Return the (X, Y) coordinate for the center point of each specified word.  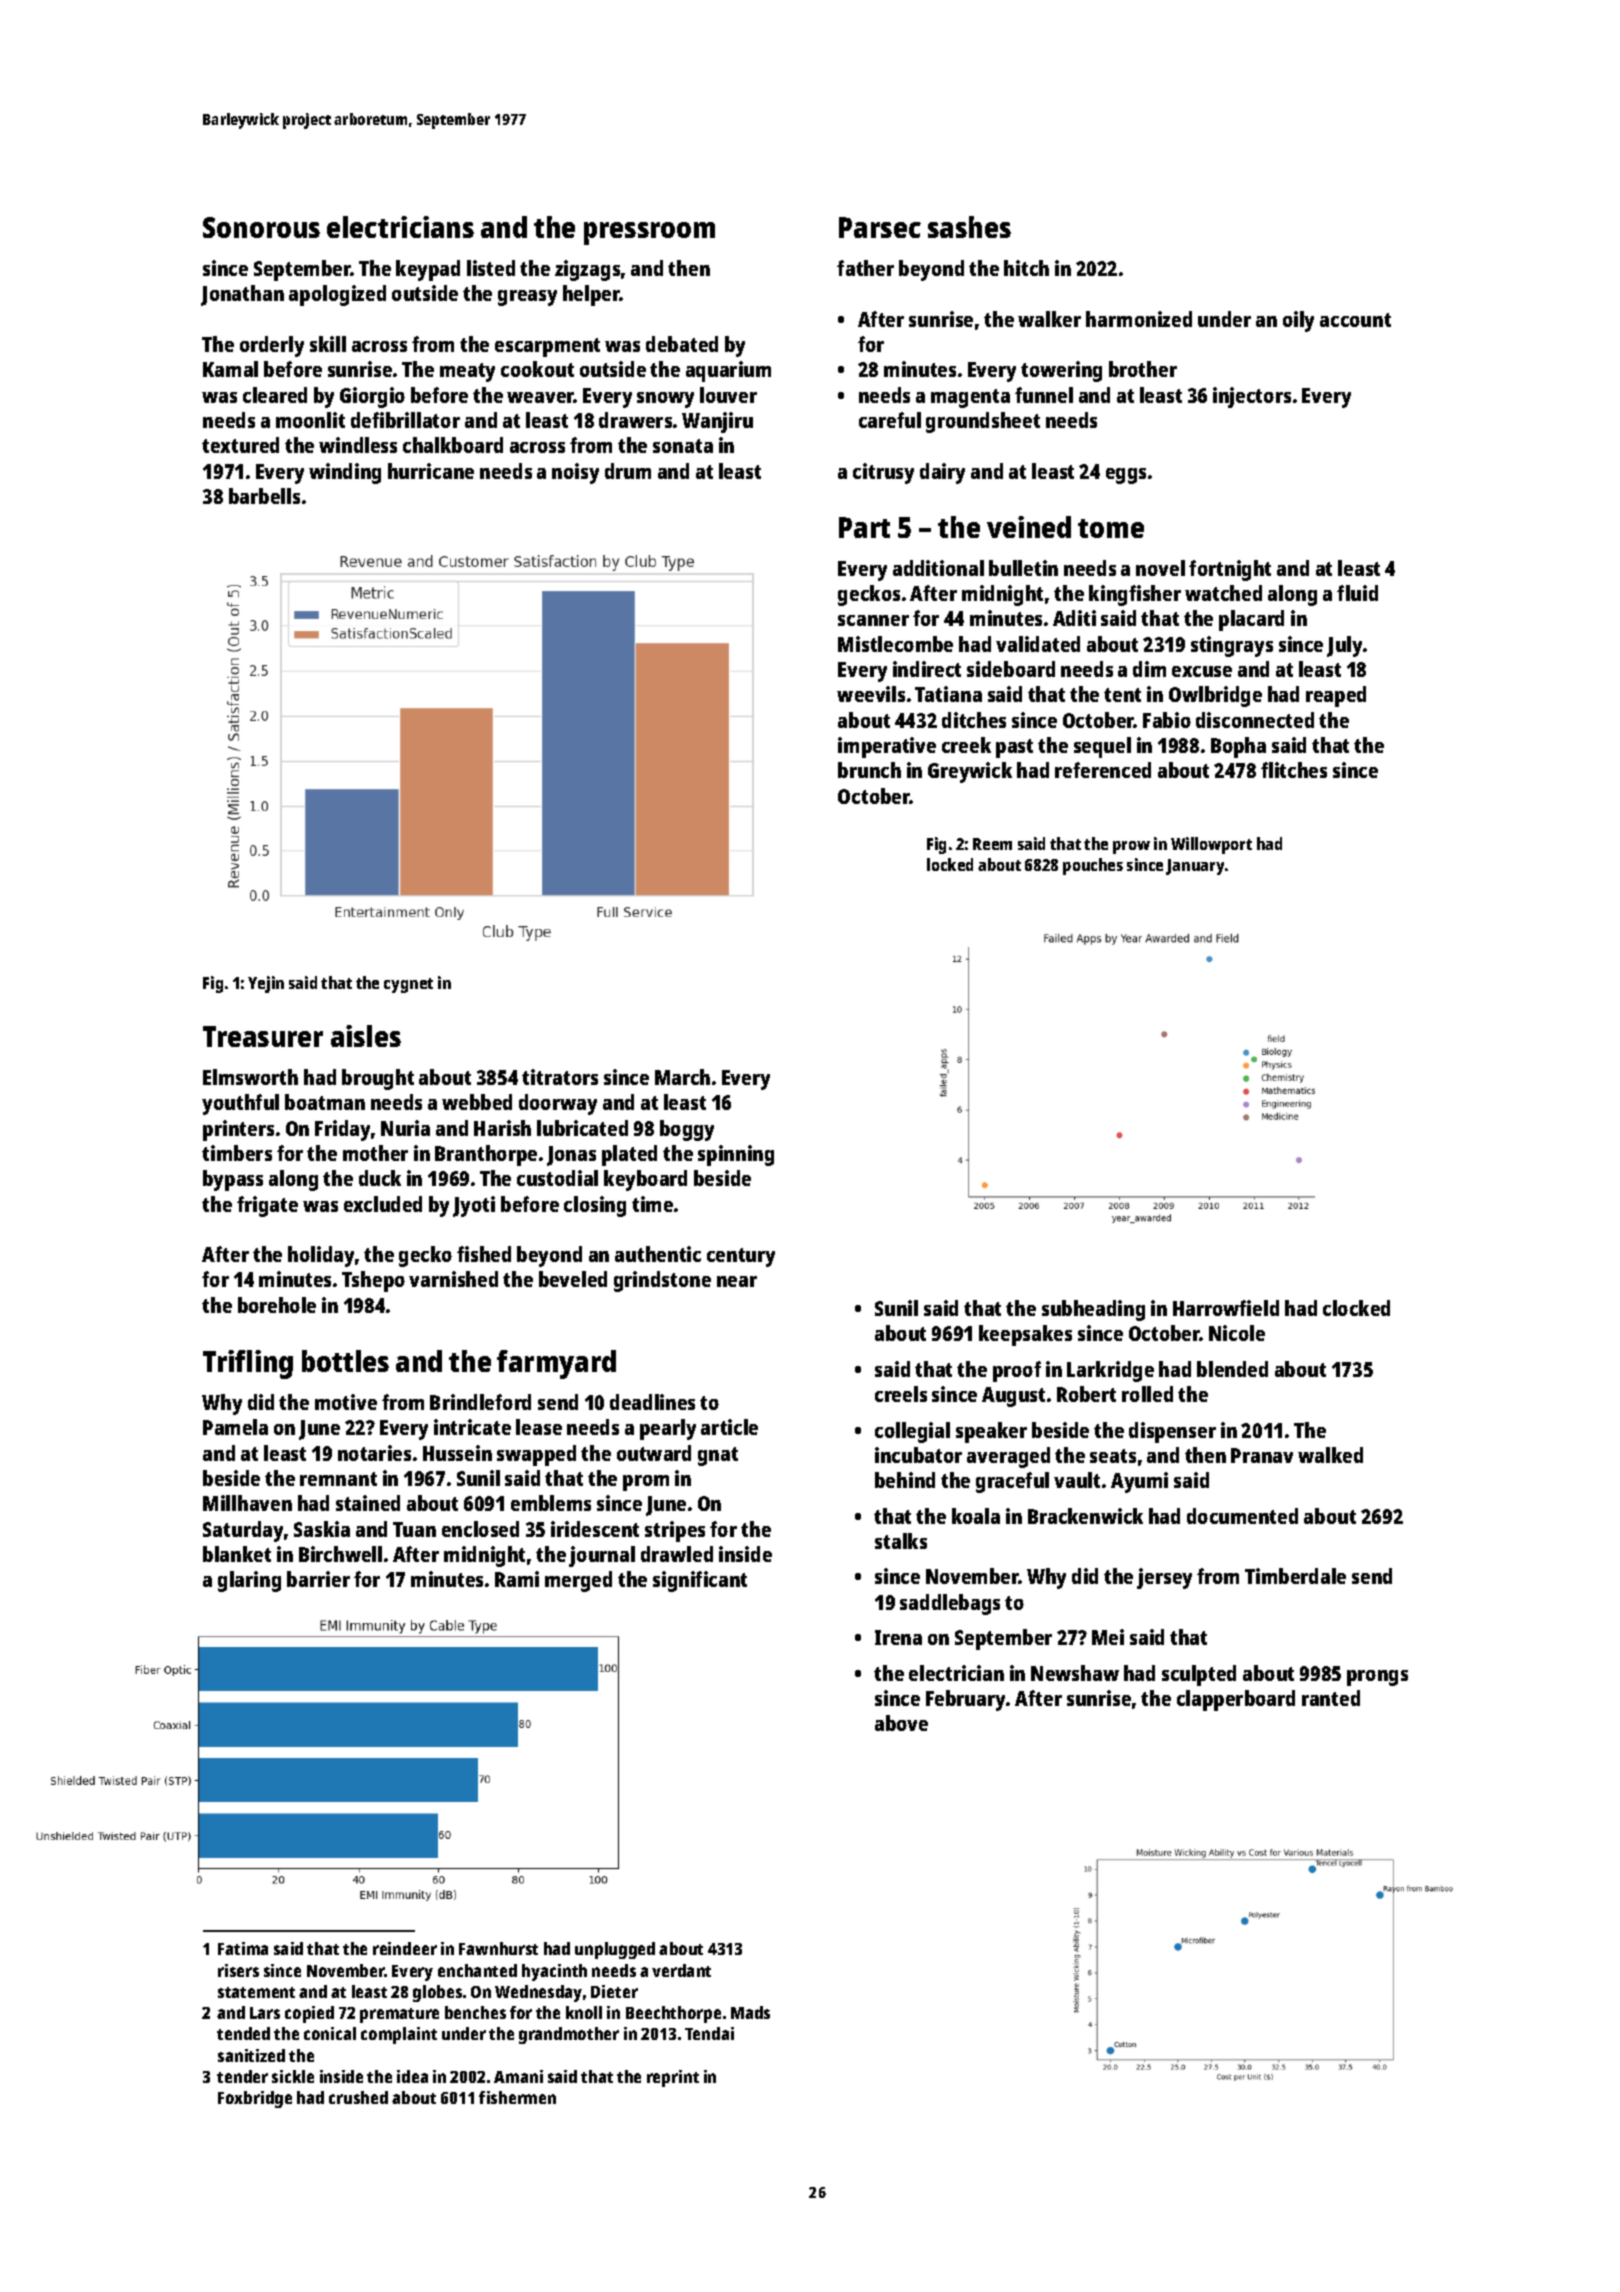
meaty (467, 372)
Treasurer (263, 1036)
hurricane (431, 471)
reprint (673, 2078)
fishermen (517, 2097)
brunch (869, 770)
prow (1131, 847)
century (741, 1257)
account (1355, 320)
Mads (750, 2012)
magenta (970, 398)
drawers (635, 420)
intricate (472, 1427)
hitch (1026, 268)
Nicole (1237, 1333)
